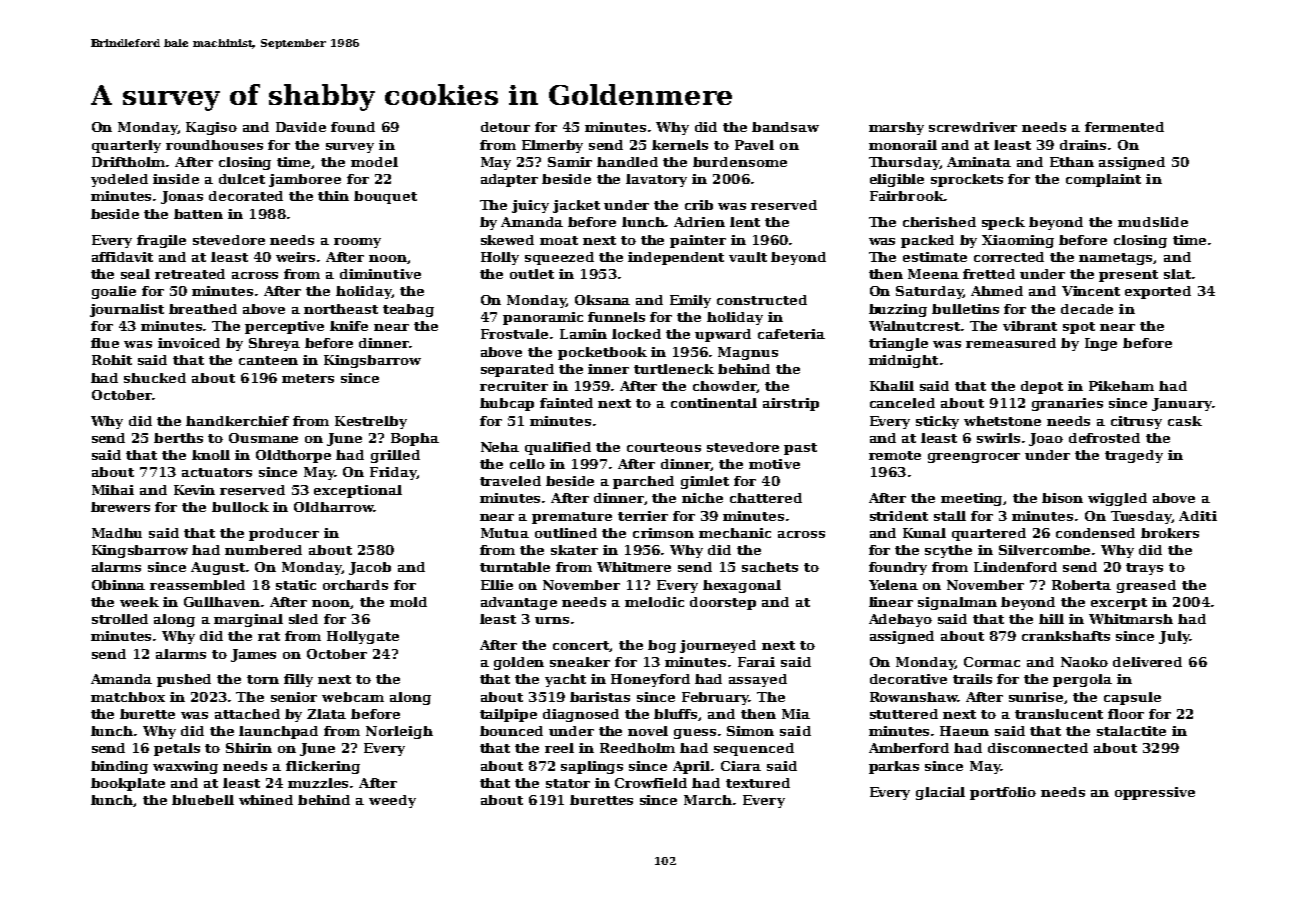 This screenshot has height=924, width=1308. What do you see at coordinates (505, 127) in the screenshot?
I see `detour` at bounding box center [505, 127].
